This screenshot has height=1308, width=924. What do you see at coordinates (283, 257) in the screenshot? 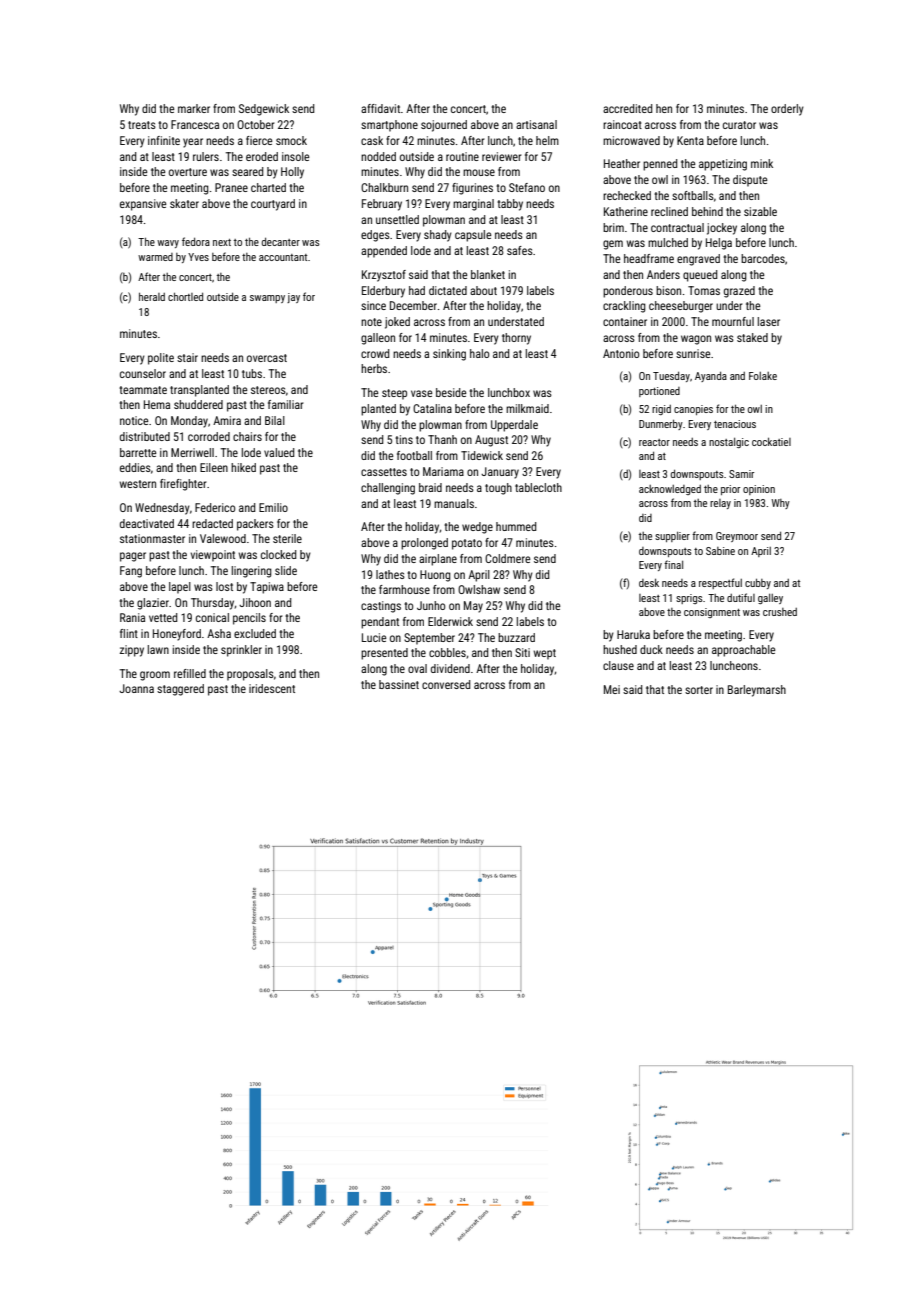
I see `accountant` at bounding box center [283, 257].
